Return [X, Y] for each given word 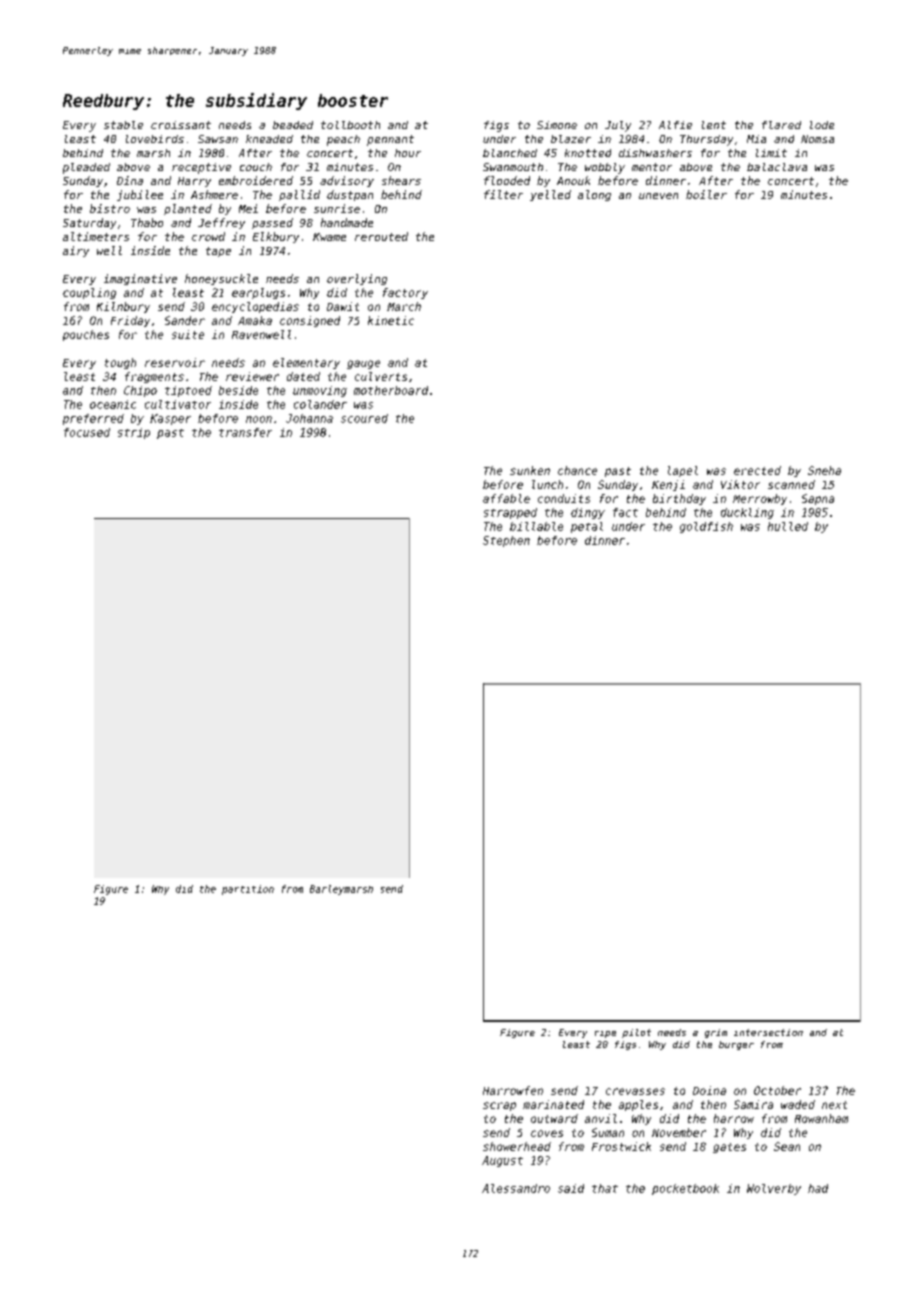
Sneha [824, 470]
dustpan [350, 195]
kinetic [391, 320]
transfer [245, 432]
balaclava [777, 167]
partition [248, 890]
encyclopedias [255, 307]
